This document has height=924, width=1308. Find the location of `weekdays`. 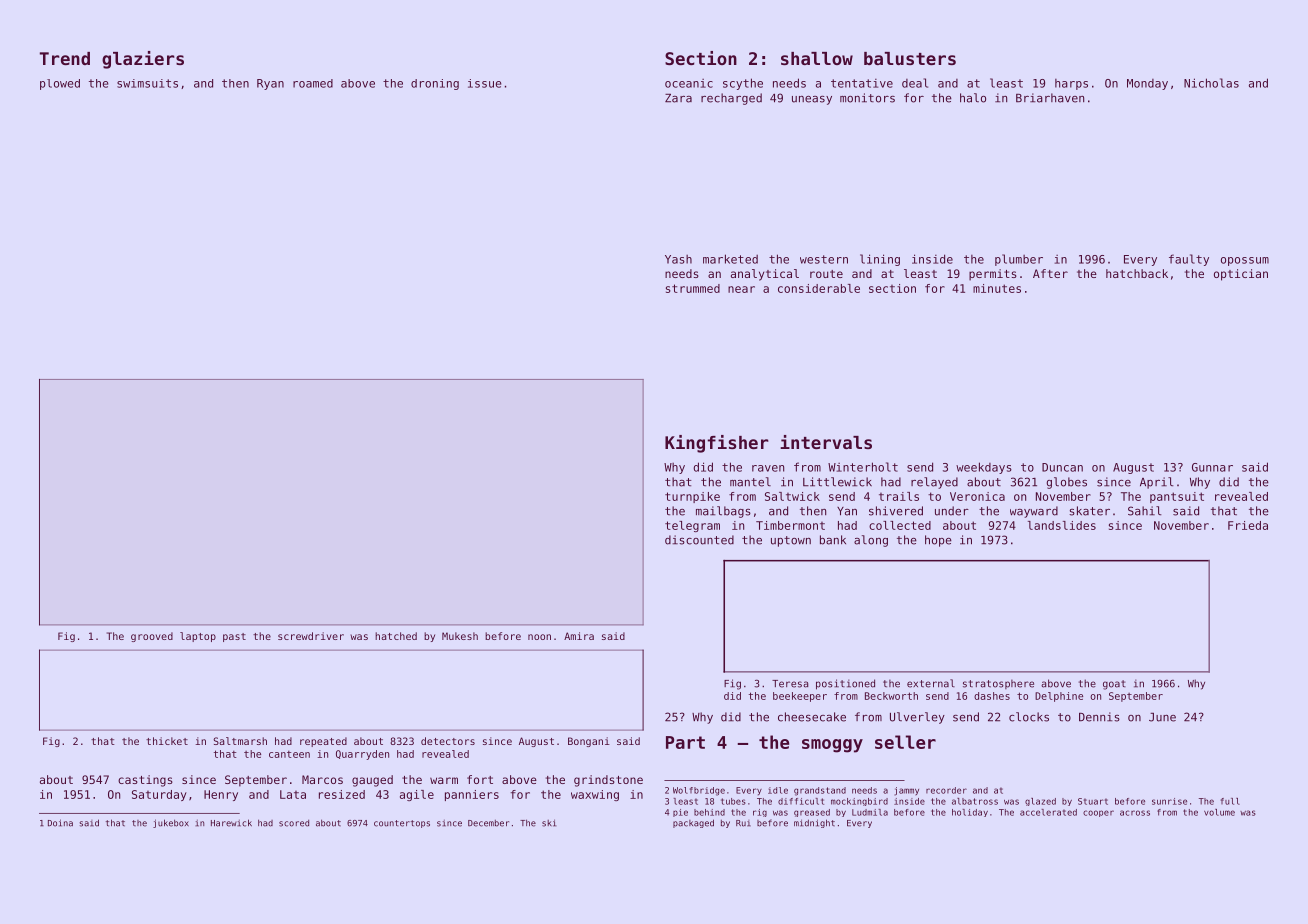

weekdays is located at coordinates (984, 468).
